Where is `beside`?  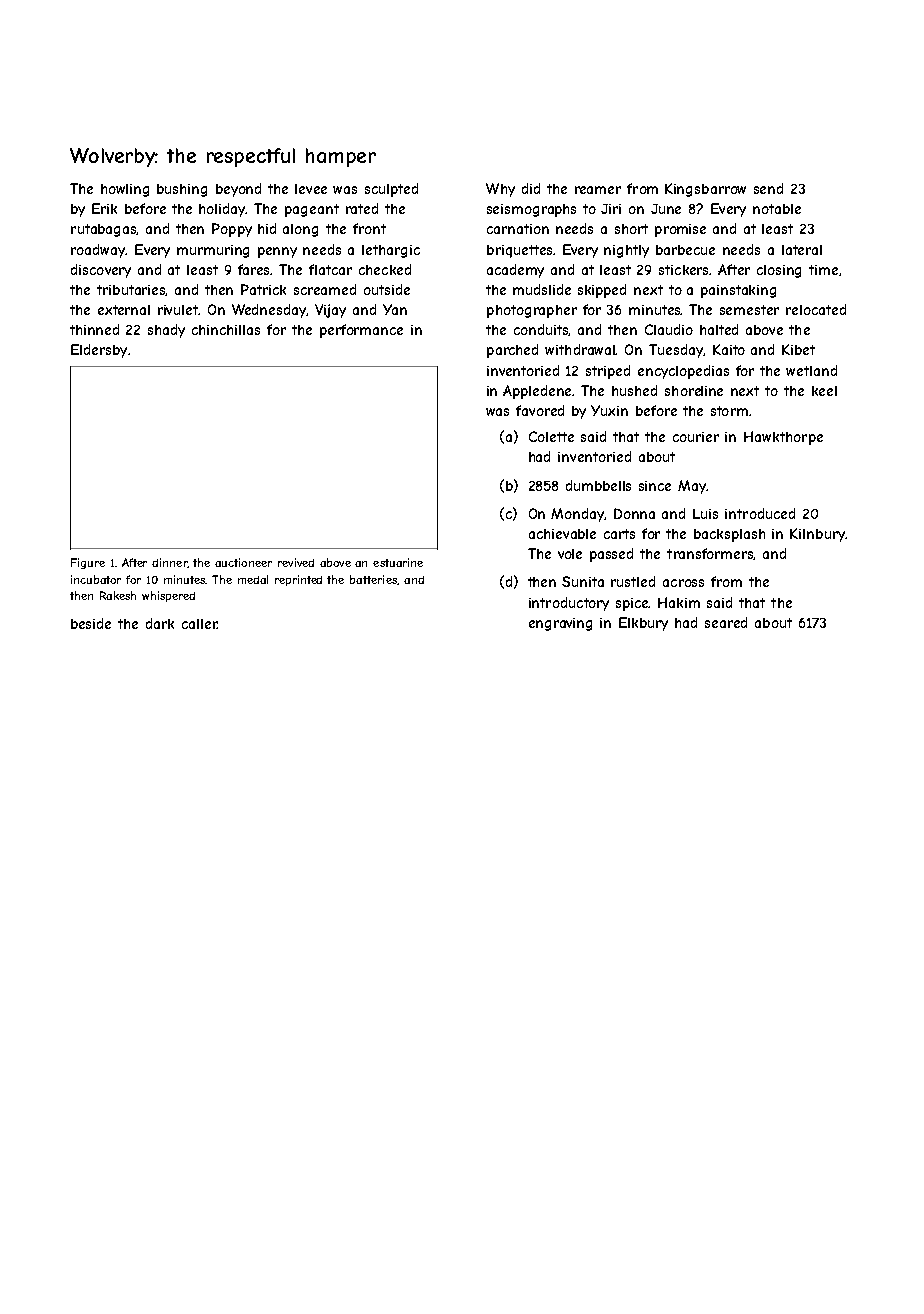
beside is located at coordinates (91, 623).
